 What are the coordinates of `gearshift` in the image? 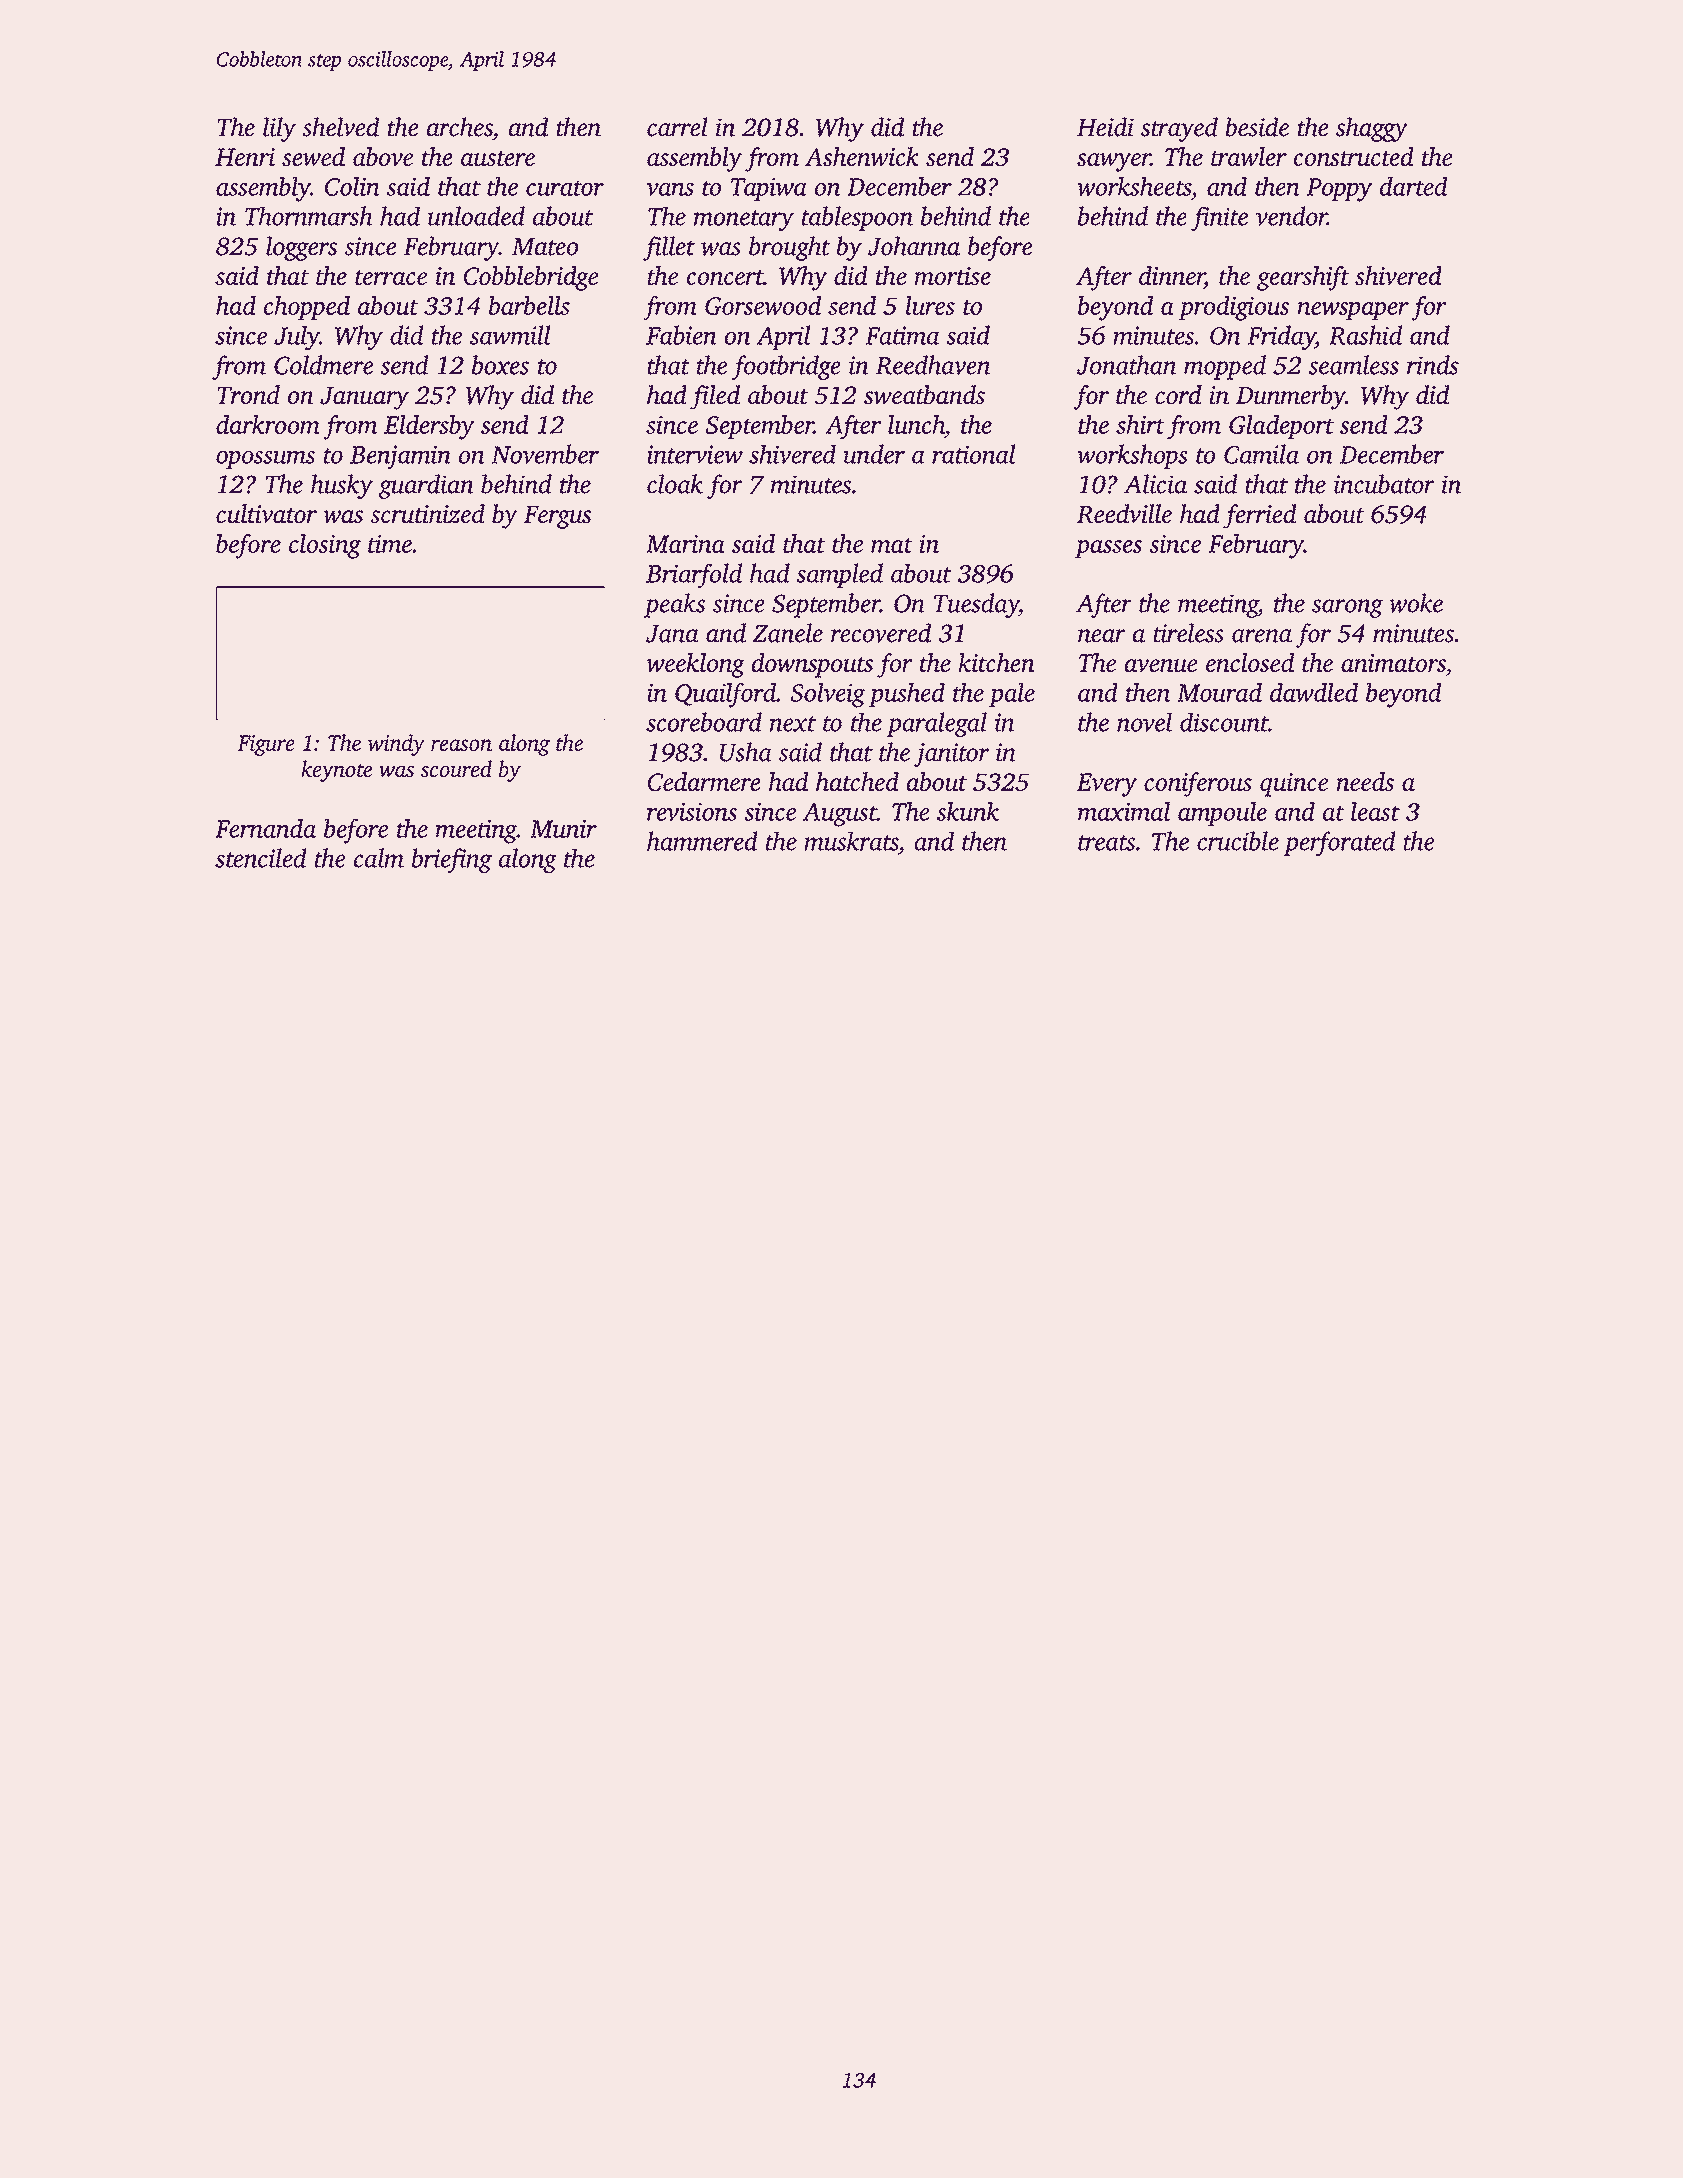 It's located at (1303, 278).
